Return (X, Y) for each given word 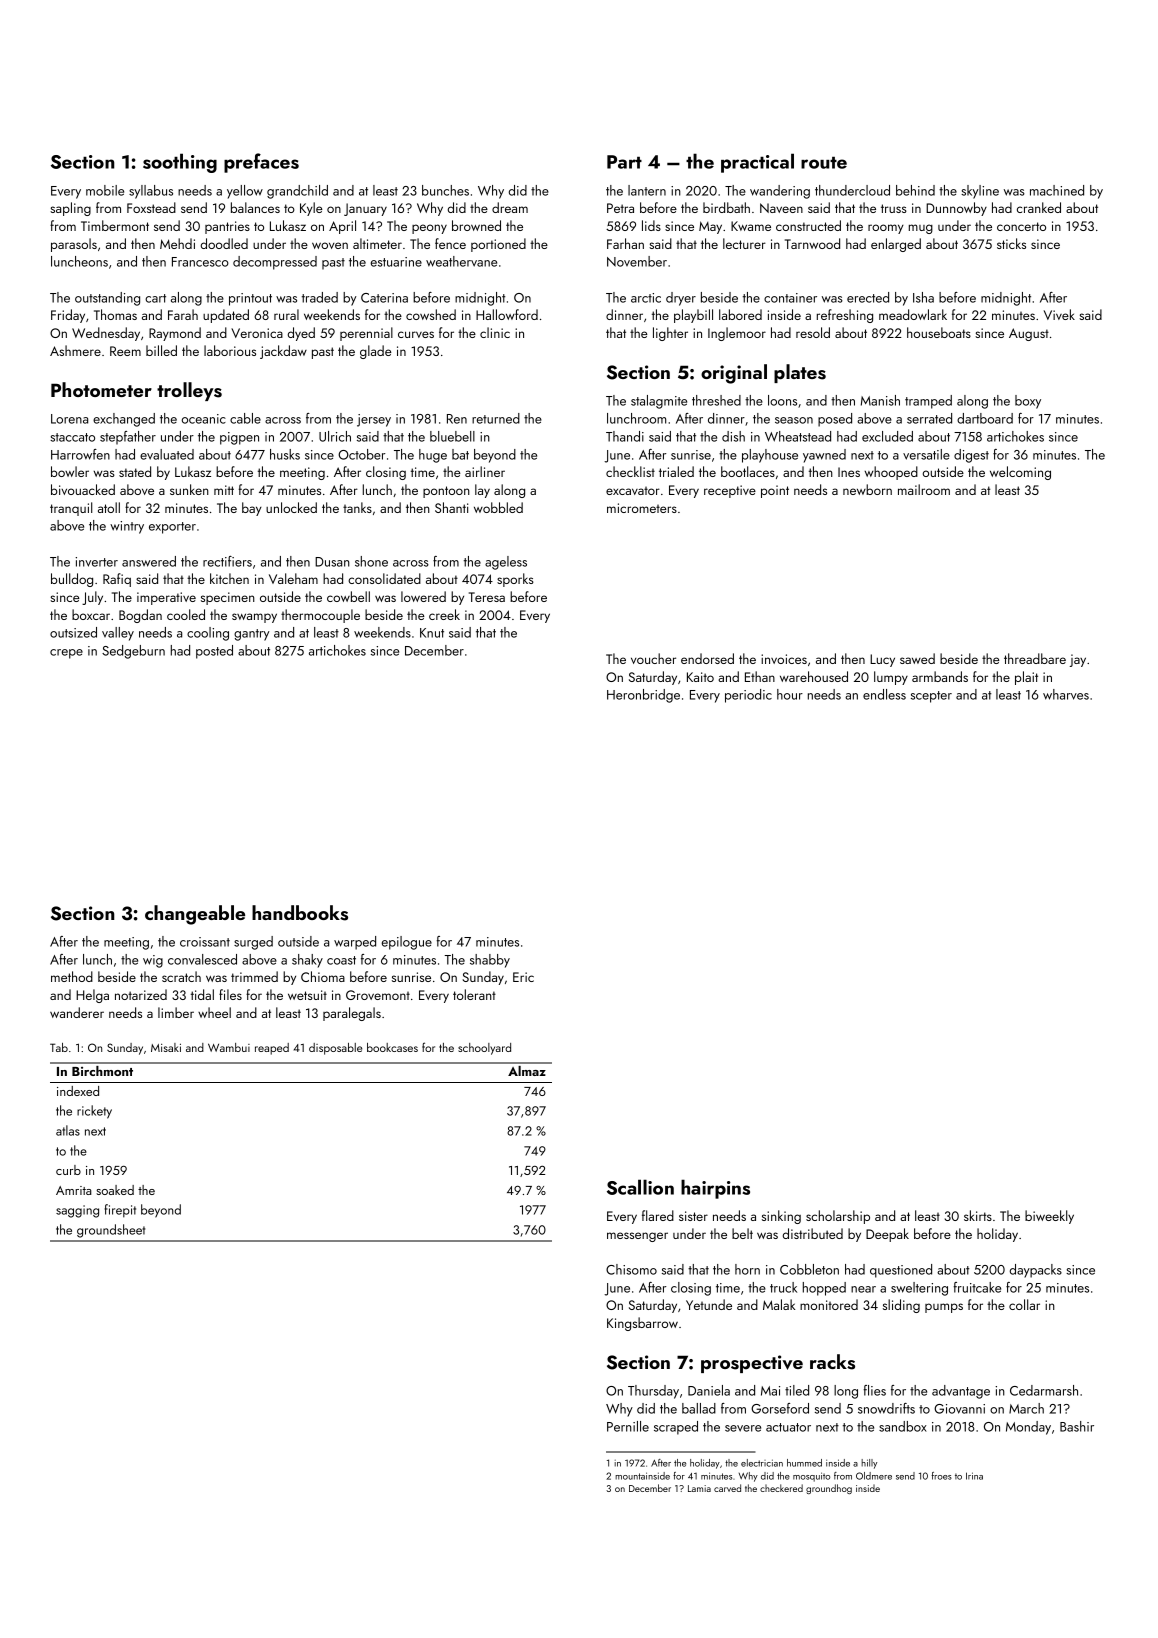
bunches (445, 190)
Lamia (699, 1488)
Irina (974, 1476)
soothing (180, 163)
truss (894, 208)
